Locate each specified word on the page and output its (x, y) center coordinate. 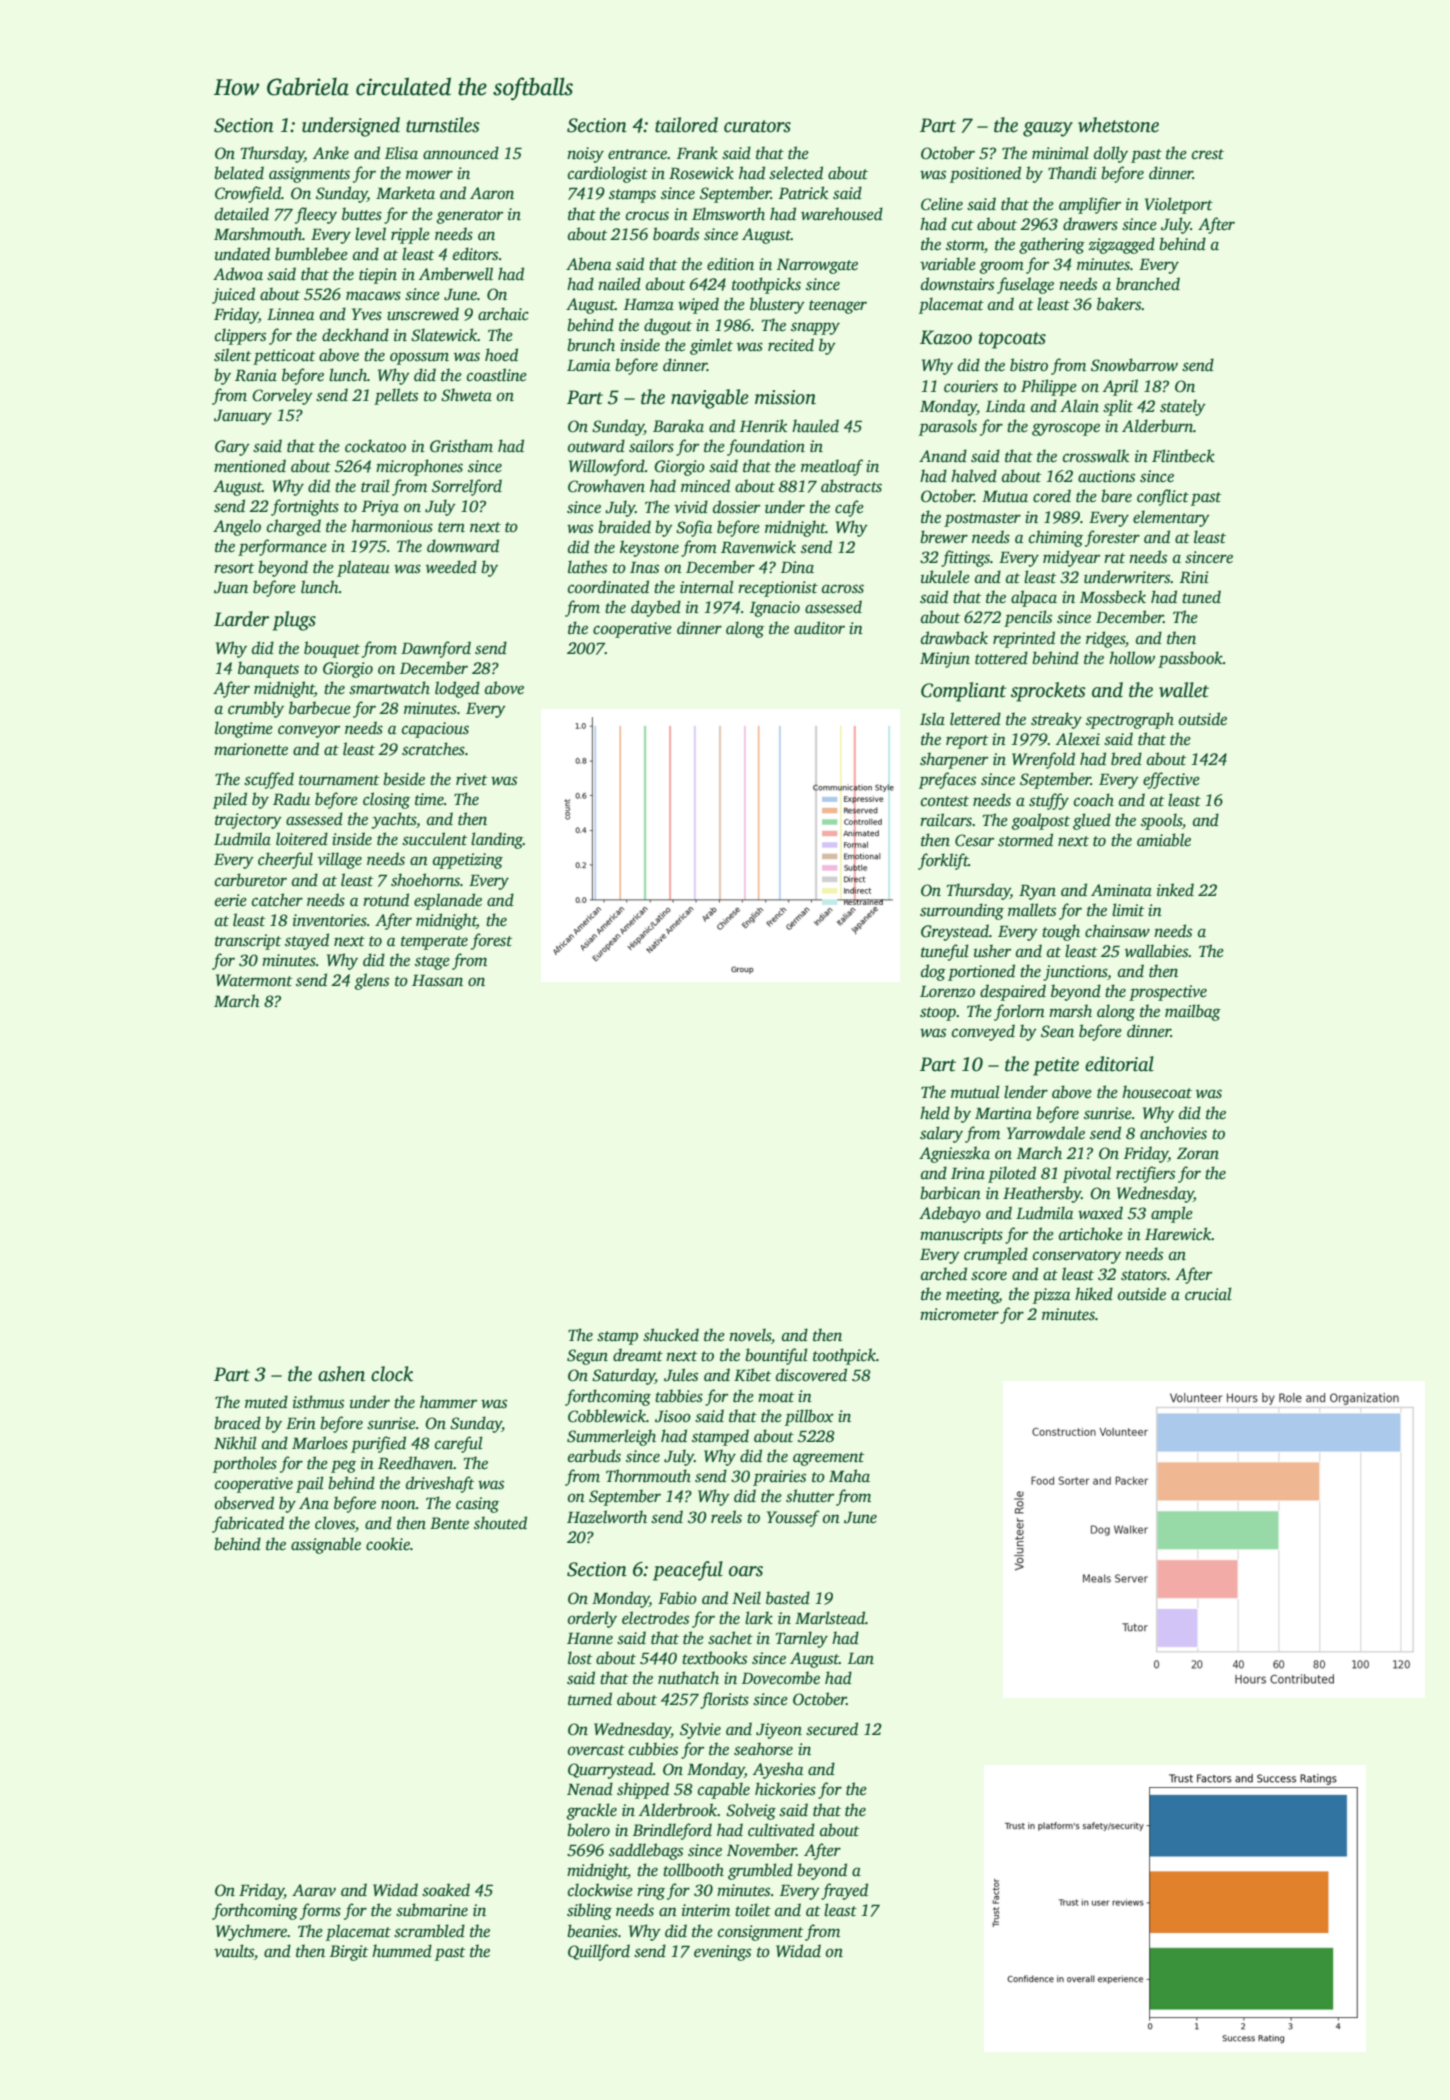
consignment (760, 1933)
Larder (241, 619)
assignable (326, 1545)
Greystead (955, 932)
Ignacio (775, 609)
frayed (844, 1891)
